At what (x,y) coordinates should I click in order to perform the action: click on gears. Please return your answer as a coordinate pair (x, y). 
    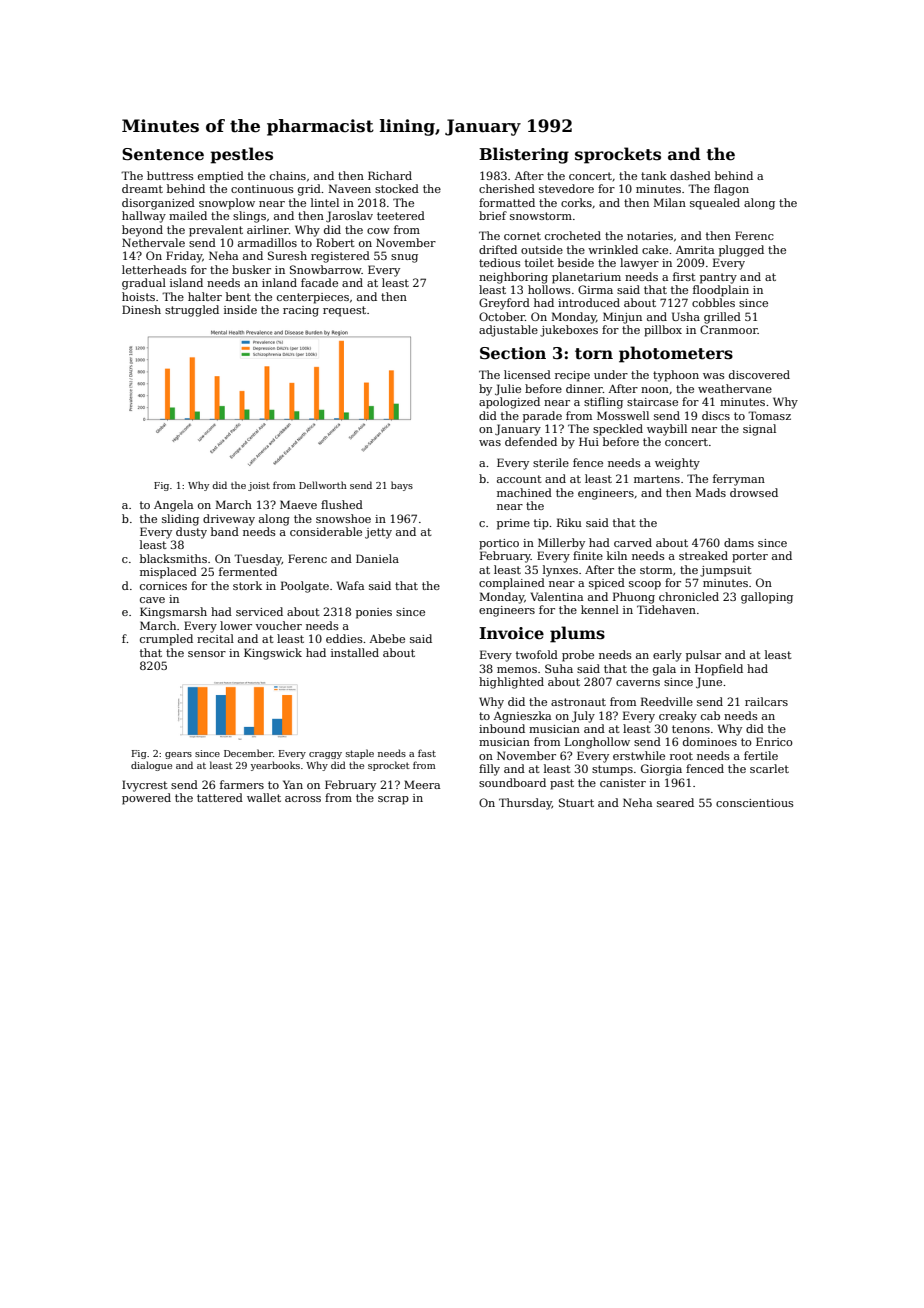
    Looking at the image, I should click on (178, 755).
